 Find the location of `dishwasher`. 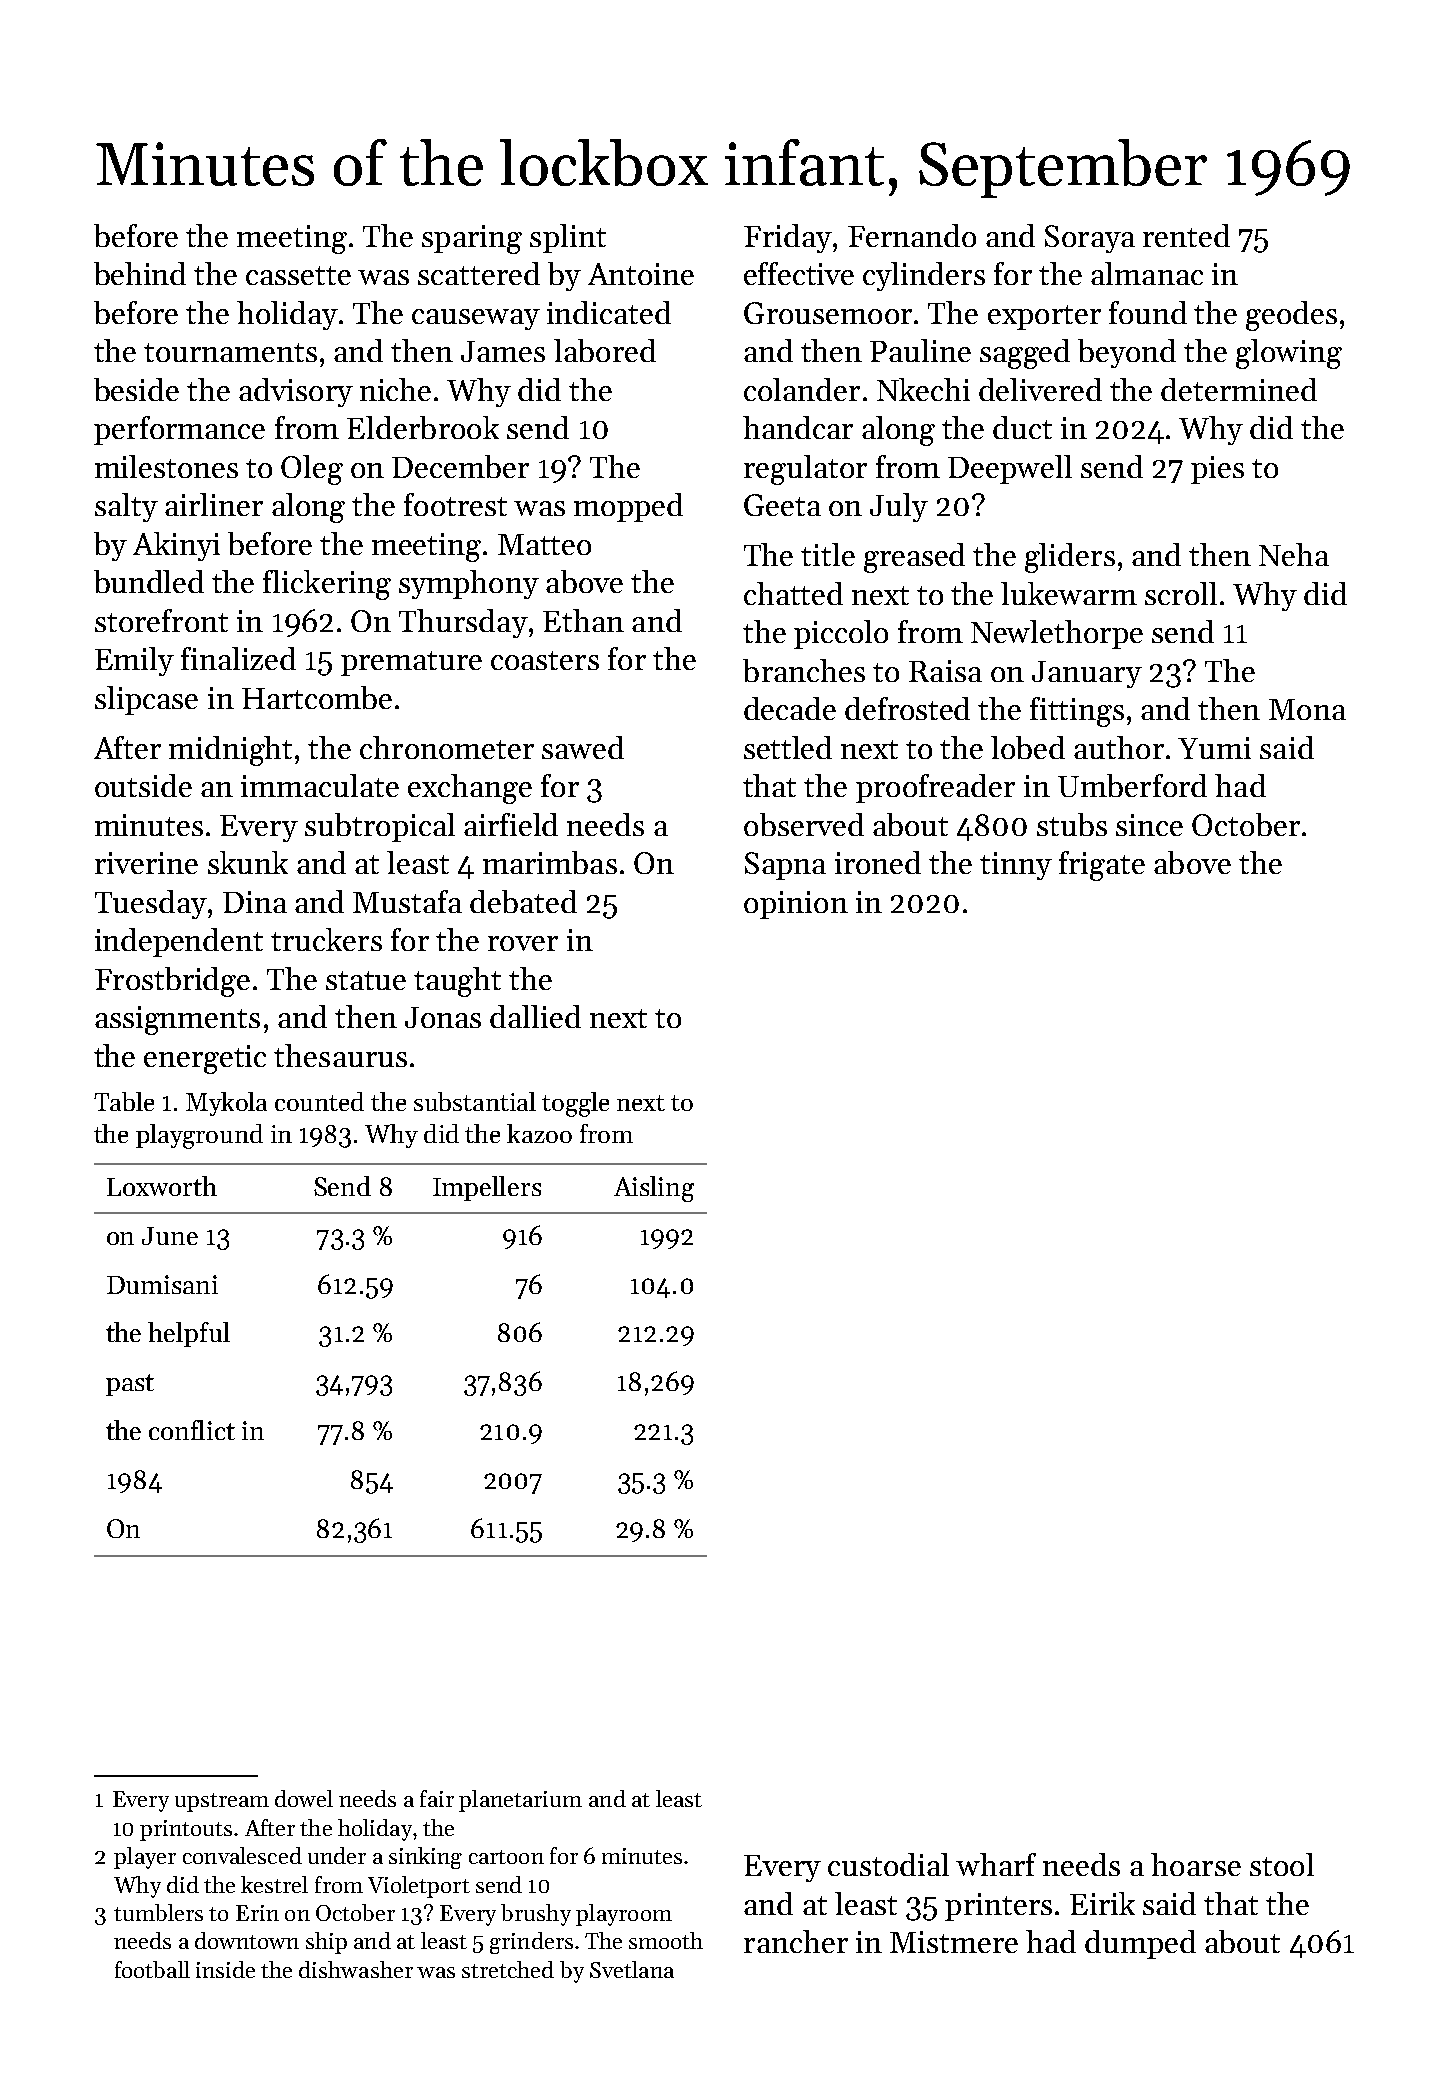

dishwasher is located at coordinates (356, 1969).
